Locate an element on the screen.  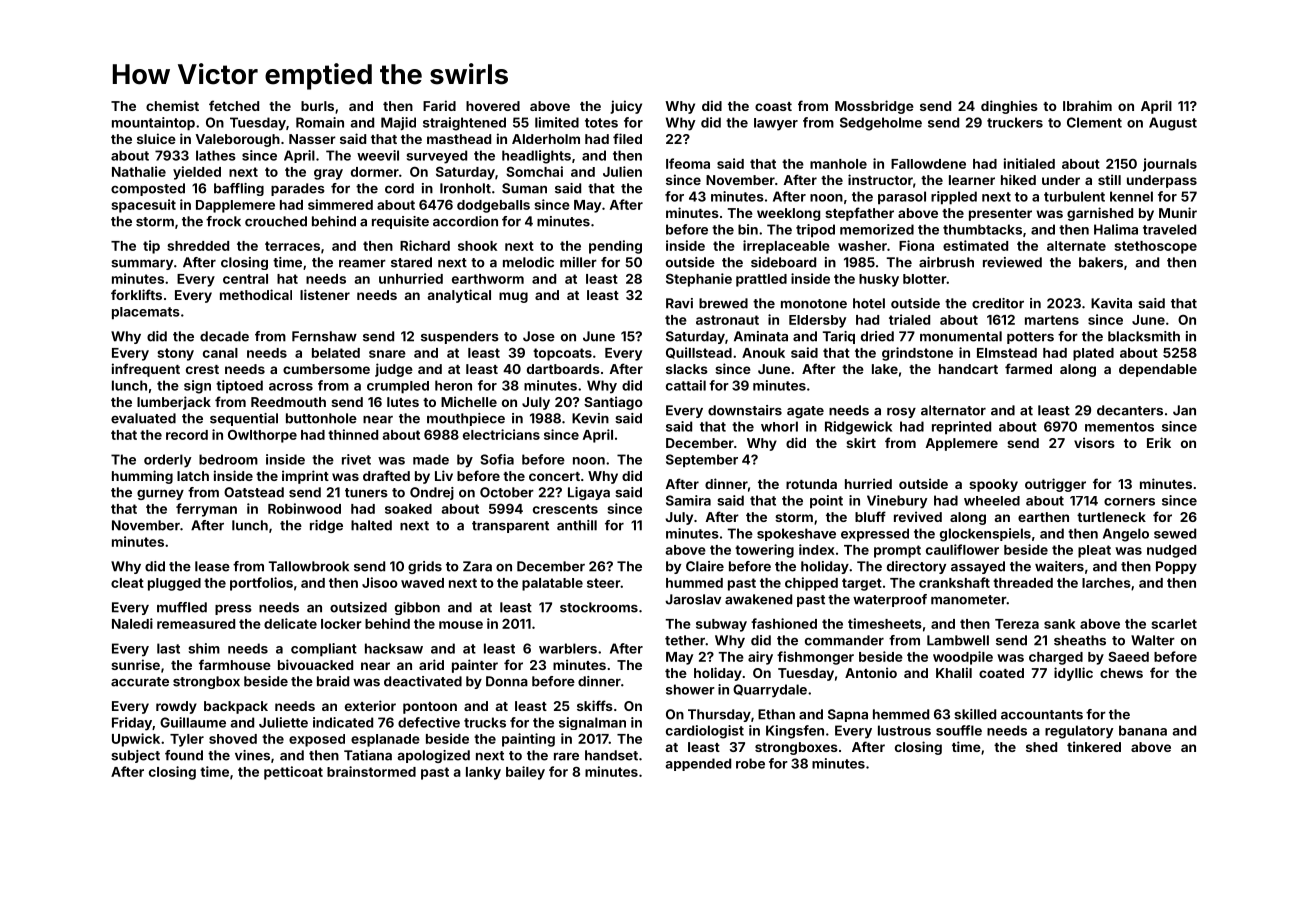
Kavita is located at coordinates (1111, 303).
